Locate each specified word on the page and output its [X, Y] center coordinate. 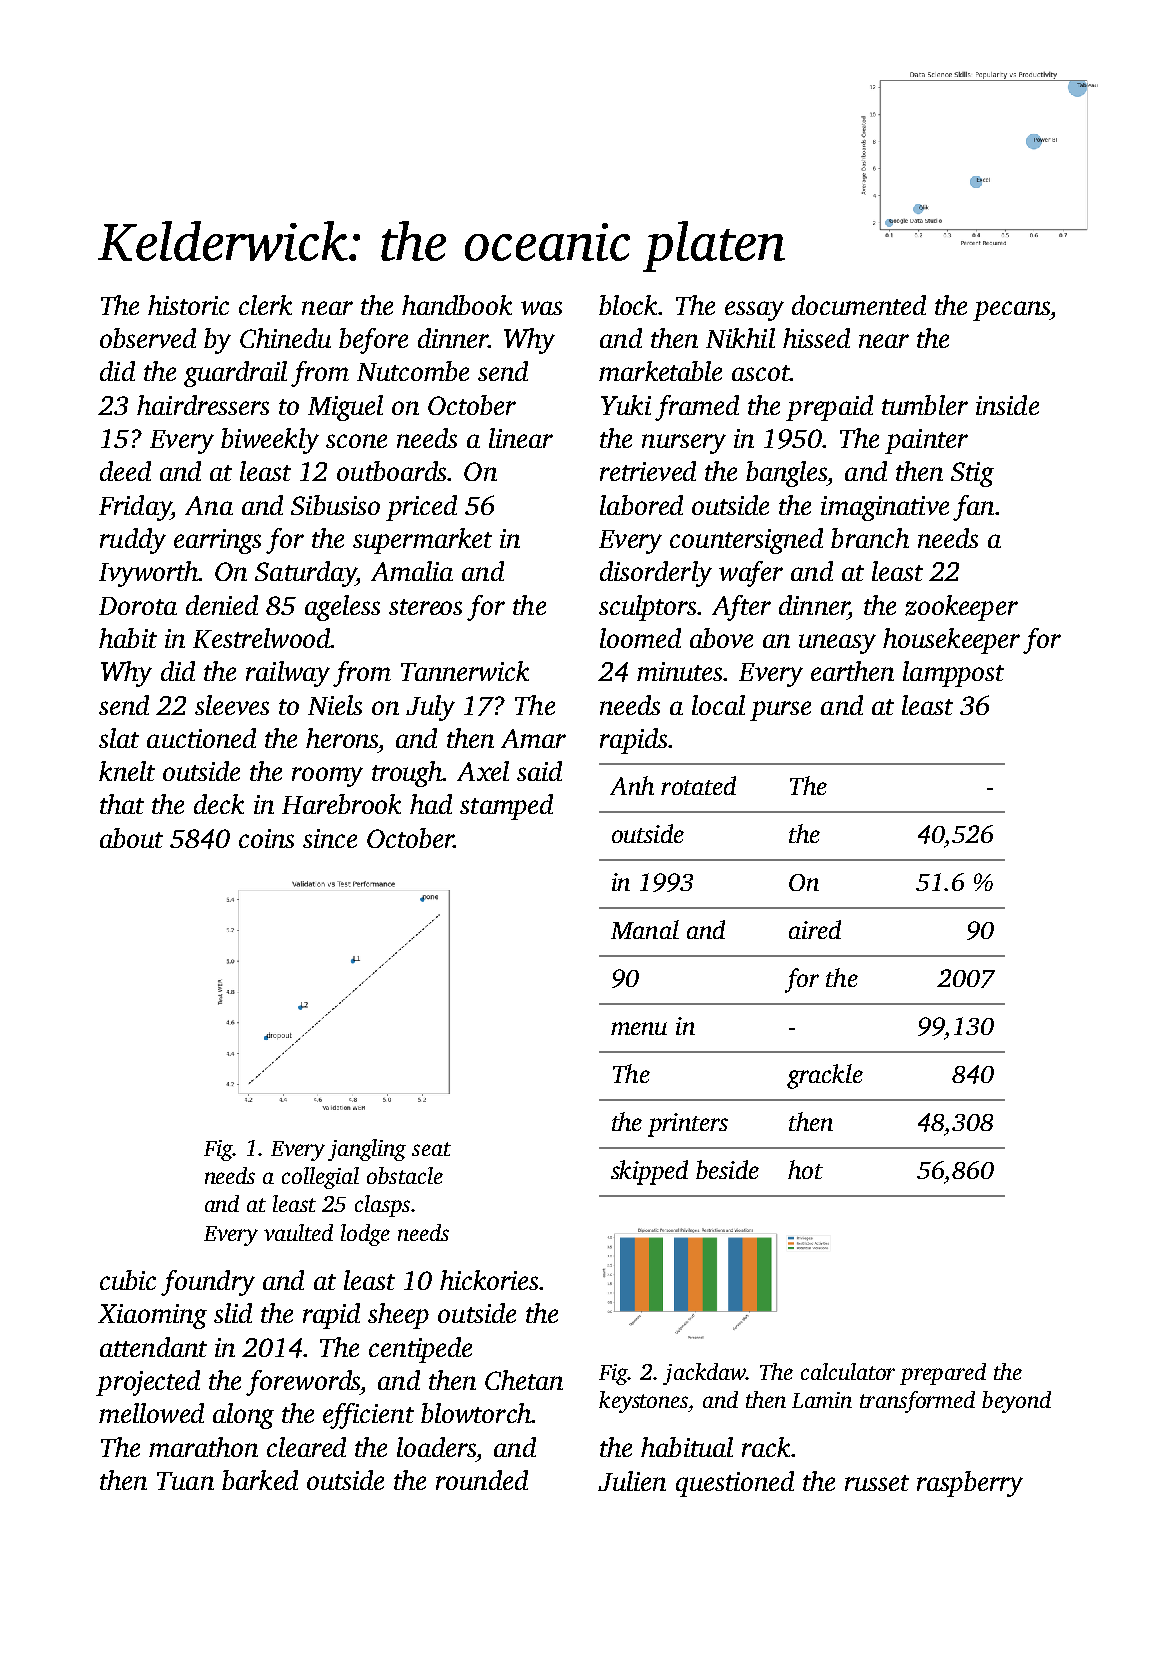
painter [926, 441]
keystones [644, 1402]
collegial [320, 1178]
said [539, 771]
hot [805, 1169]
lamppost [953, 674]
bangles [787, 474]
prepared [943, 1374]
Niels [335, 705]
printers [688, 1125]
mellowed [151, 1413]
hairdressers [203, 405]
